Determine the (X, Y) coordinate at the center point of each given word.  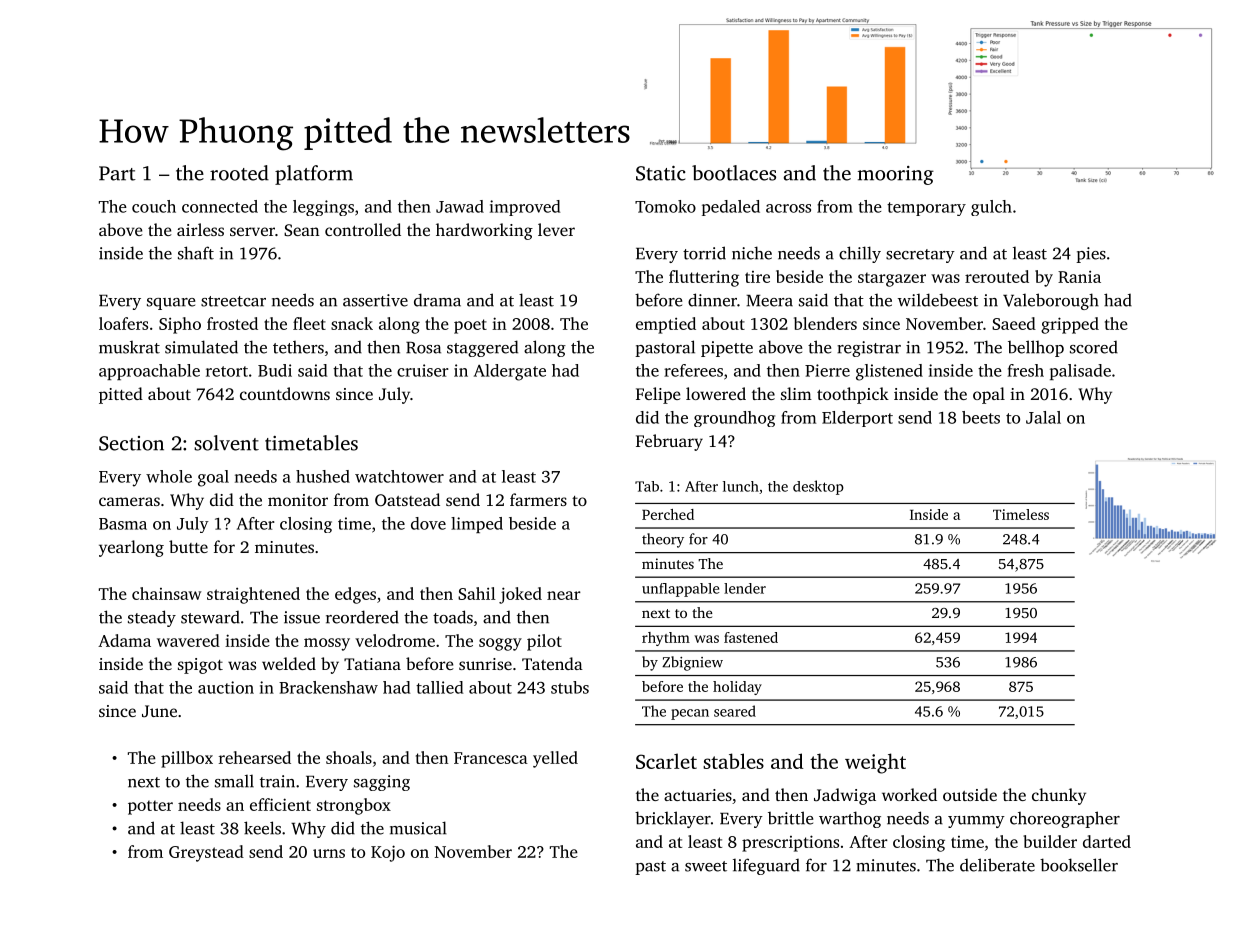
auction (226, 687)
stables (733, 761)
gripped (1070, 325)
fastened (751, 637)
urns (329, 853)
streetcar (233, 301)
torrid (704, 253)
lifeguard (766, 866)
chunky (1059, 796)
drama (437, 300)
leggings (323, 208)
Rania (1079, 276)
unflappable (680, 590)
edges (355, 595)
